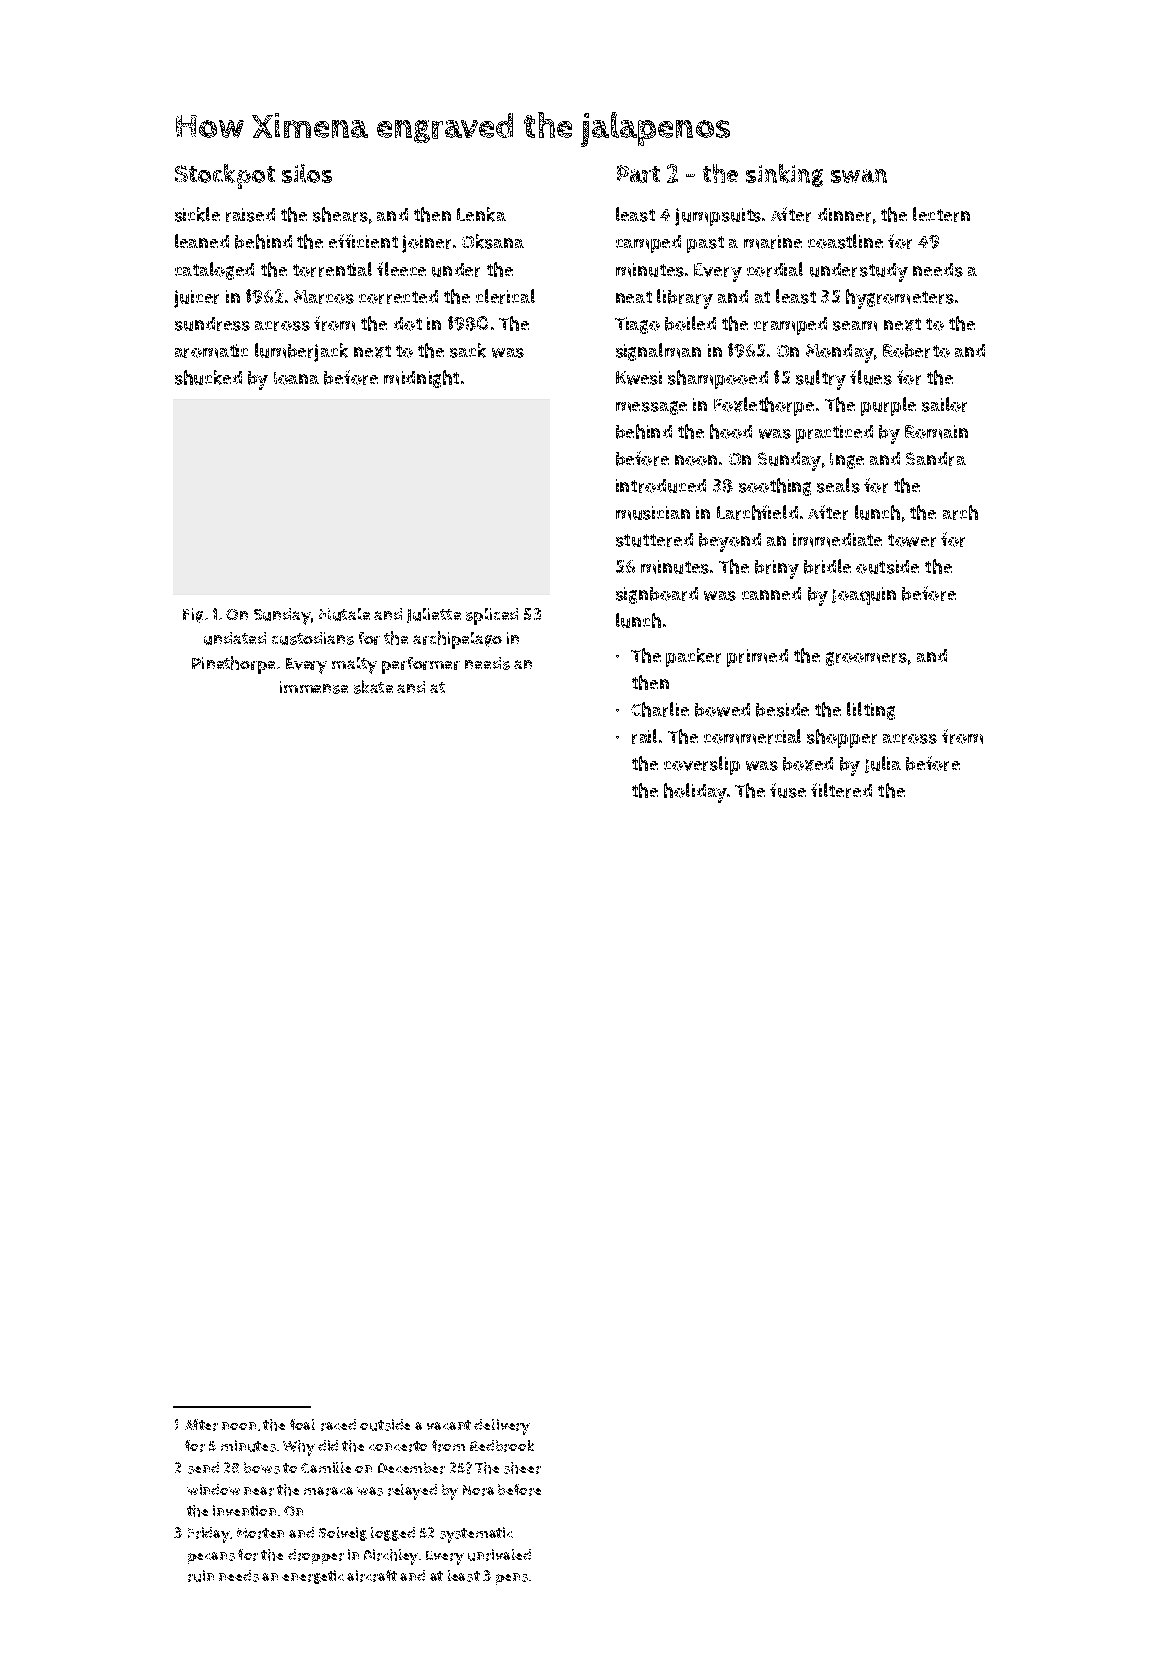  I want to click on silos, so click(307, 173).
